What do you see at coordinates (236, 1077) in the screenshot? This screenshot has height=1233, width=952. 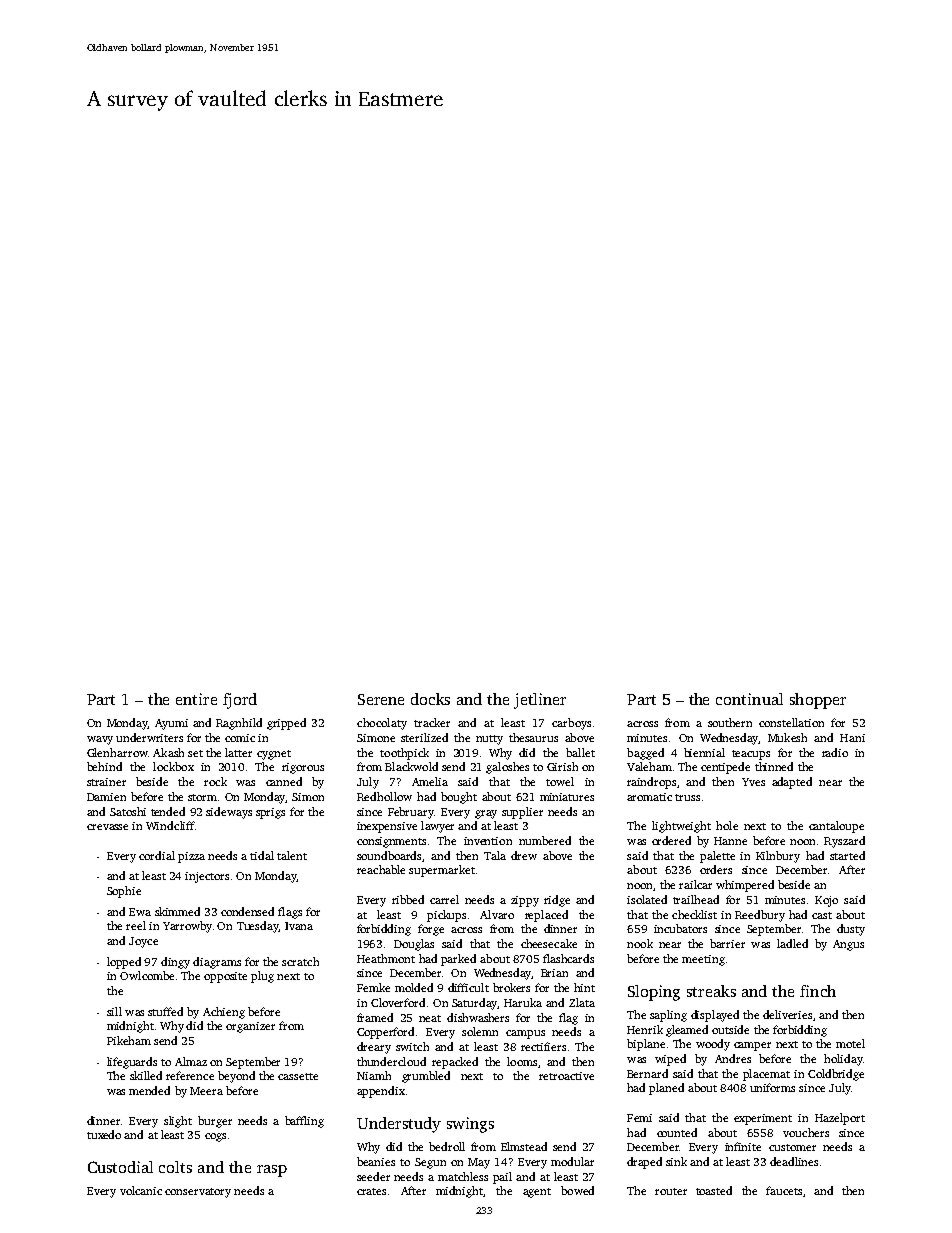 I see `beyond` at bounding box center [236, 1077].
